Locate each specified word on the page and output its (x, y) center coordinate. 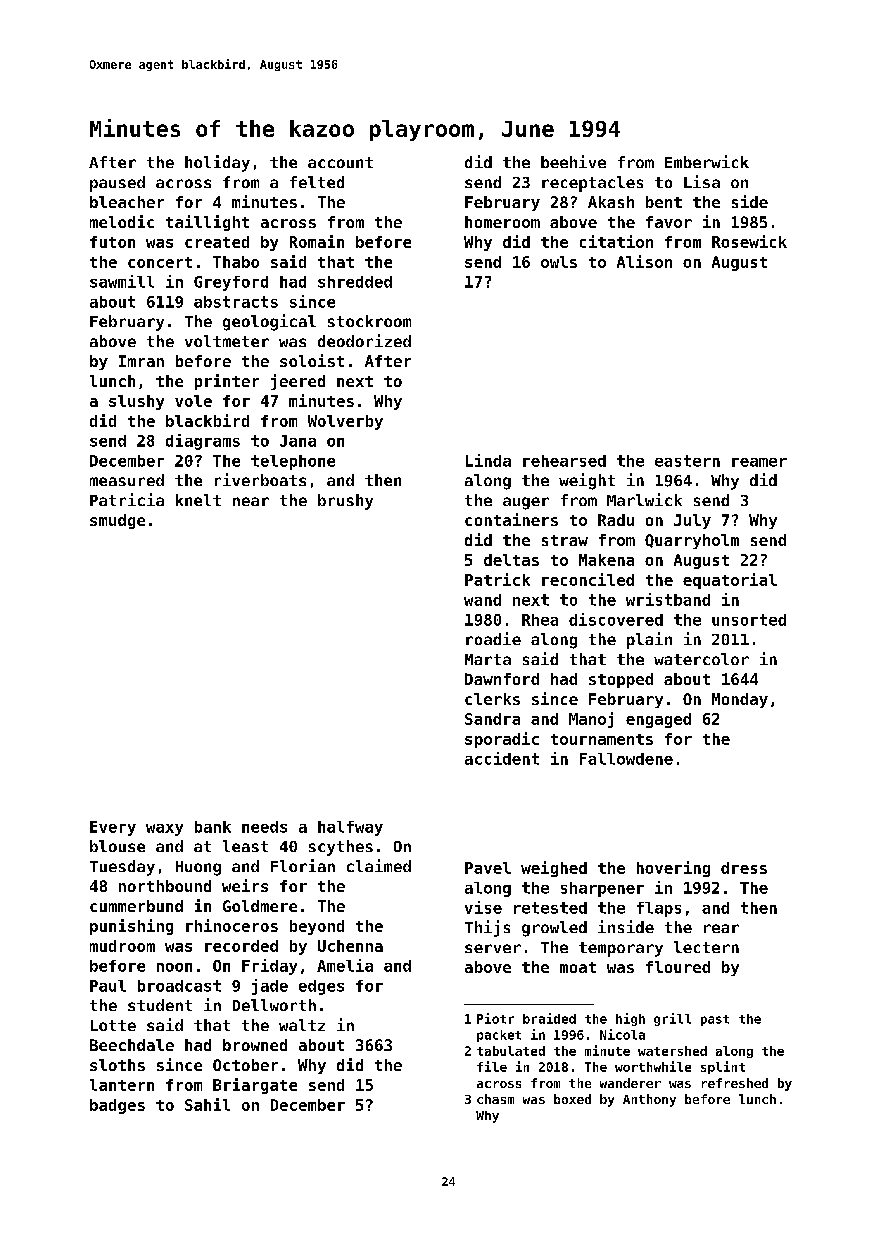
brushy (345, 502)
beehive (573, 161)
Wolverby (345, 422)
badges (117, 1106)
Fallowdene (626, 759)
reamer (759, 462)
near (251, 501)
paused (117, 184)
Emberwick (707, 161)
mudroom (122, 946)
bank (213, 827)
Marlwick (644, 499)
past (715, 1020)
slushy (136, 402)
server (493, 948)
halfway (350, 828)
